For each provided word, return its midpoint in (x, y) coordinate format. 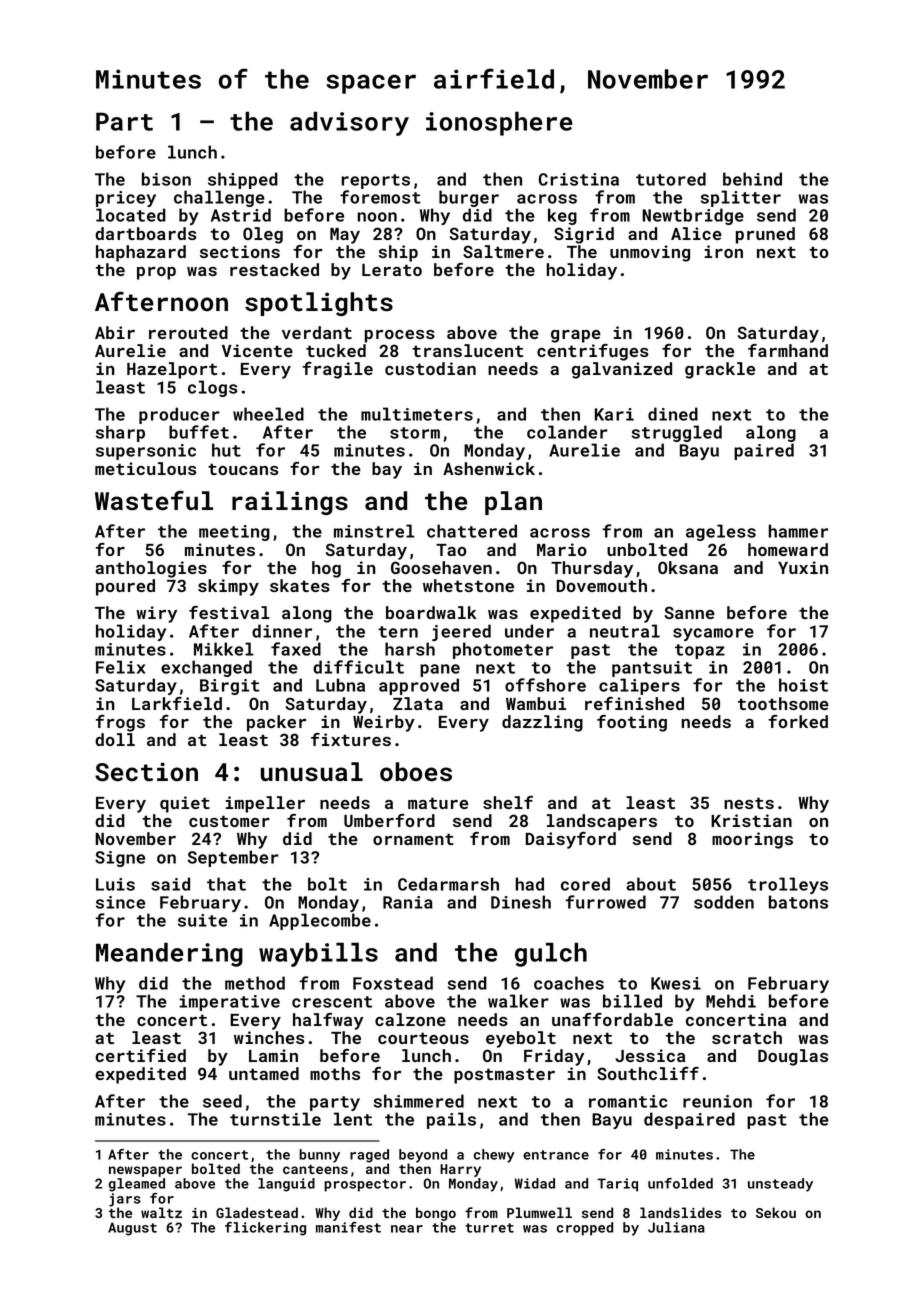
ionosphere (499, 123)
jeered (461, 632)
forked (798, 721)
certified (140, 1055)
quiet (185, 804)
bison (166, 179)
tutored (671, 179)
